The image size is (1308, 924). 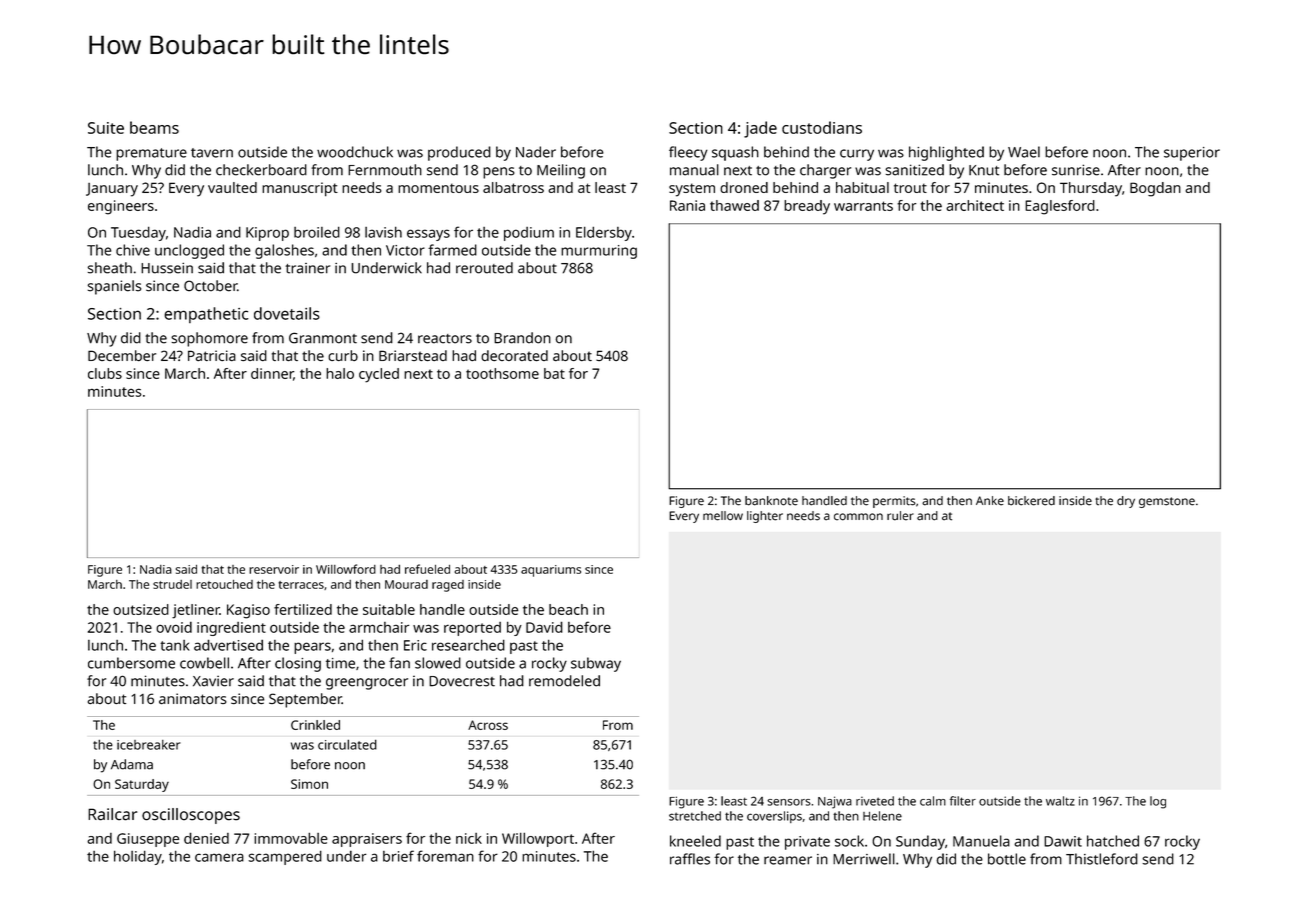 I want to click on Wael, so click(x=1024, y=152).
